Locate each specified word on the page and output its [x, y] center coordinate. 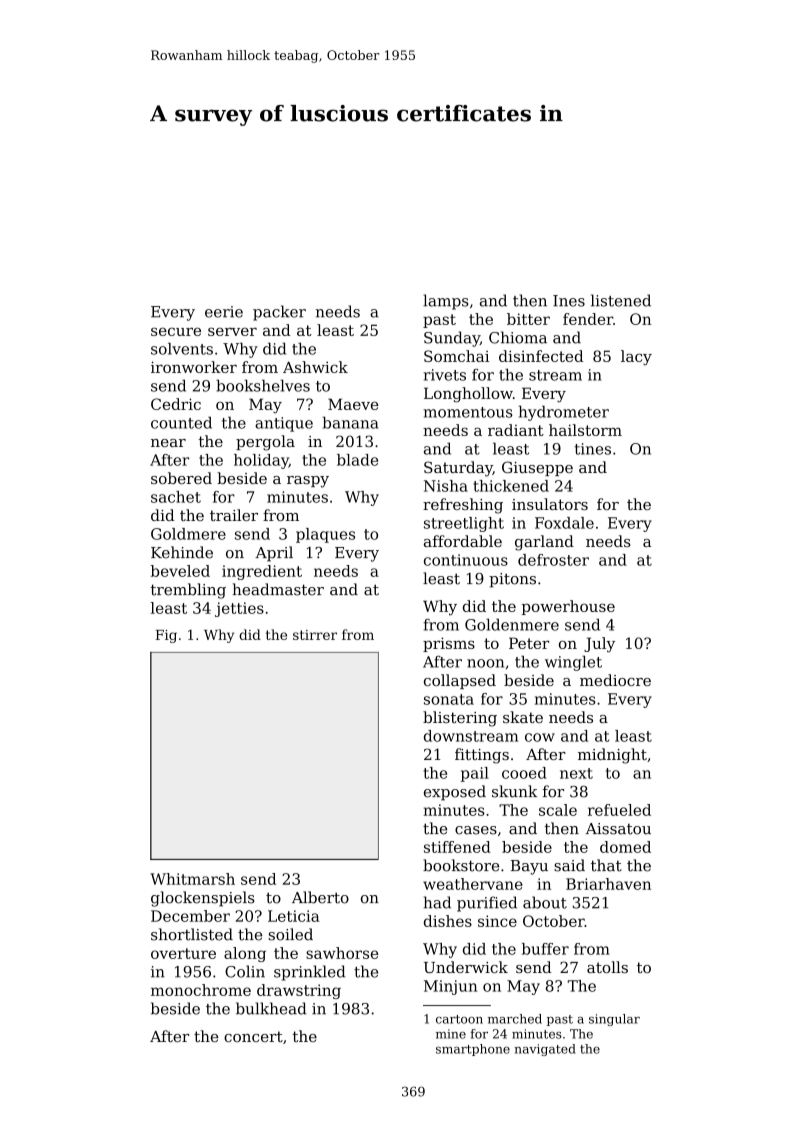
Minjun [450, 987]
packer [279, 313]
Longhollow [468, 395]
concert [253, 1036]
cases [476, 830]
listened [621, 300]
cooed [524, 773]
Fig [166, 636]
